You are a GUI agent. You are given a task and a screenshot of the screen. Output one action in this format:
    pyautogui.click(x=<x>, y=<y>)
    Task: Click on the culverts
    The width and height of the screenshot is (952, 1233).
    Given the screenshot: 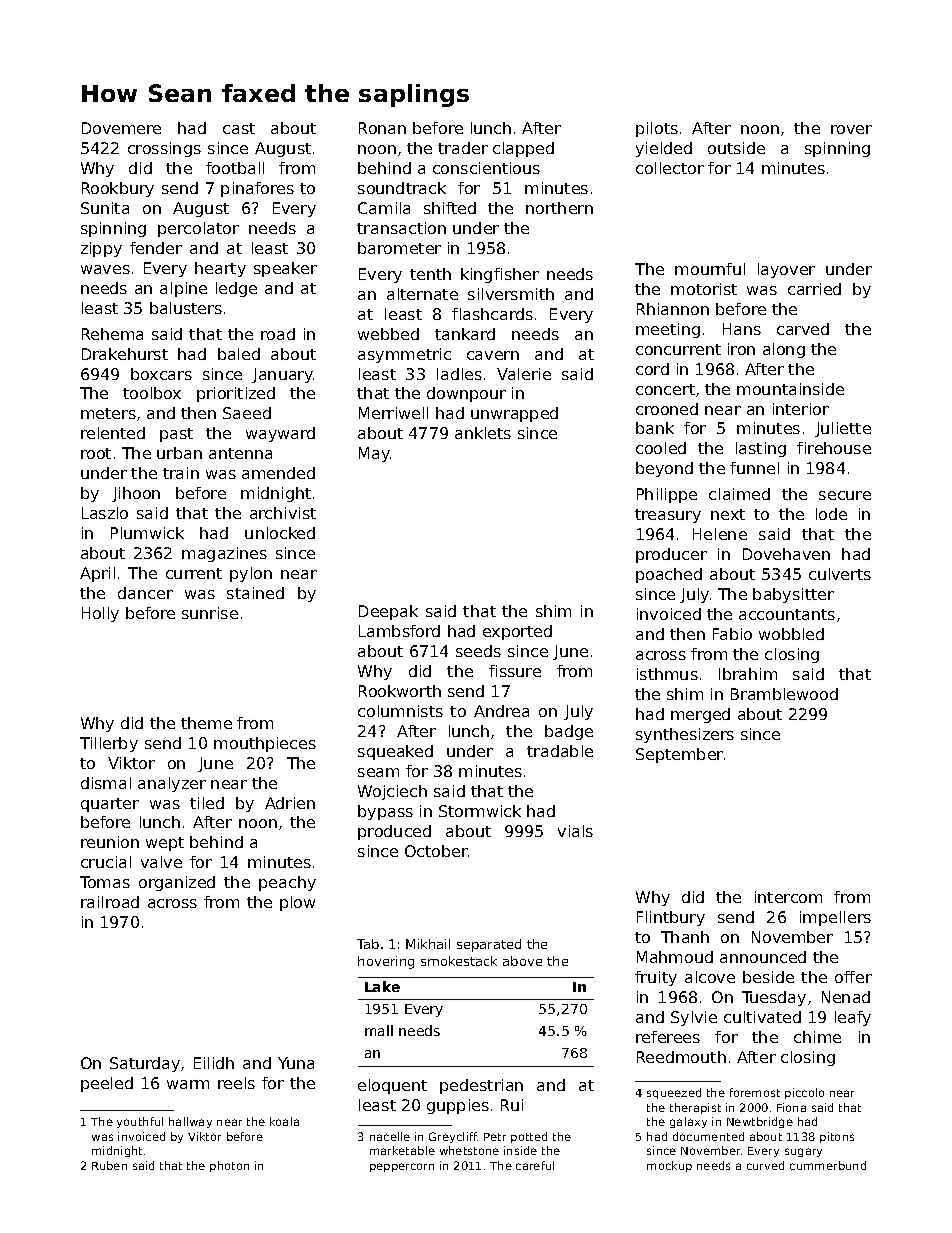 What is the action you would take?
    pyautogui.click(x=840, y=574)
